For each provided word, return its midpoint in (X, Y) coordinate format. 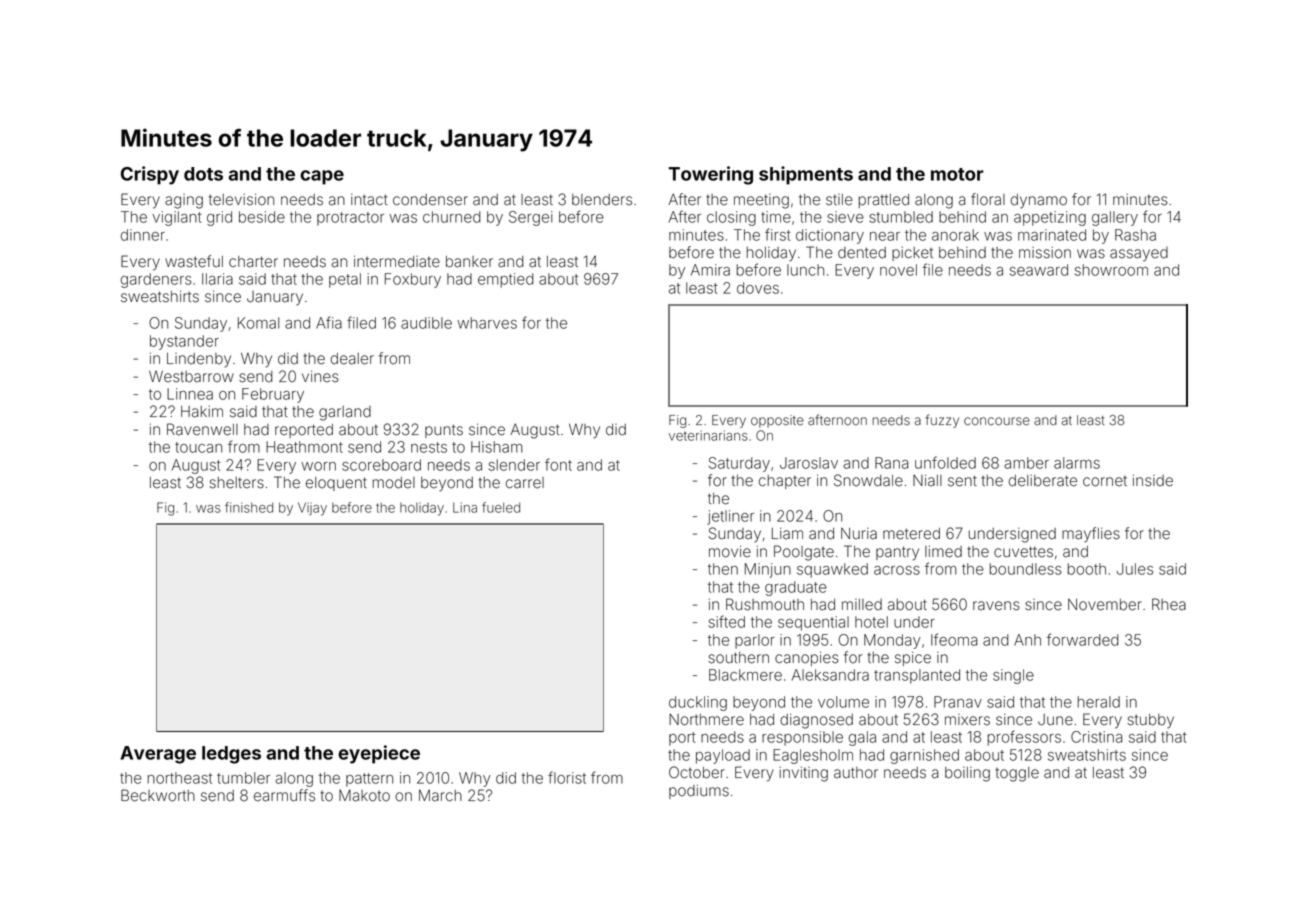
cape (322, 177)
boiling (967, 774)
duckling (698, 703)
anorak (955, 235)
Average (158, 755)
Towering (711, 175)
